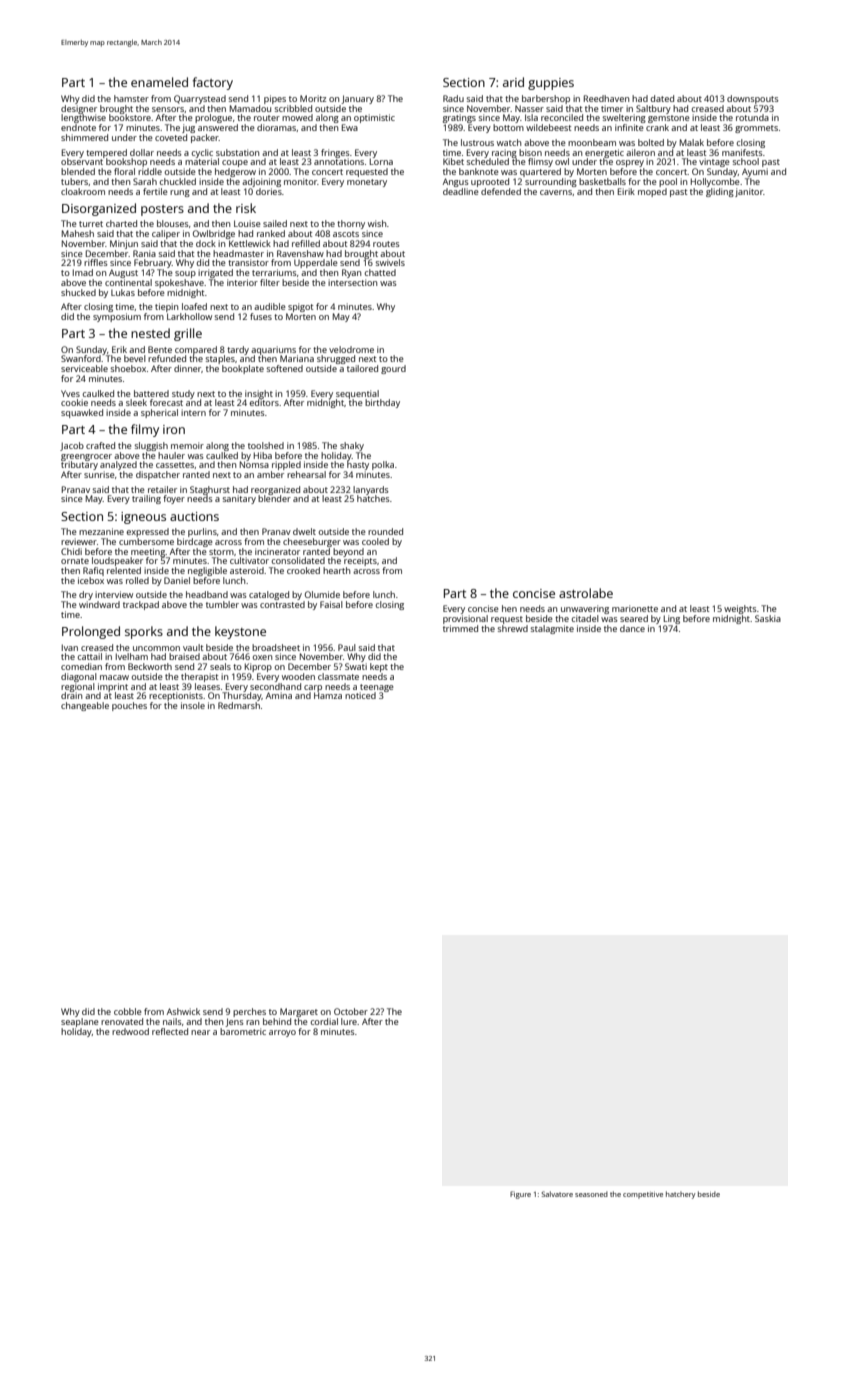  What do you see at coordinates (71, 551) in the image?
I see `Chidi` at bounding box center [71, 551].
